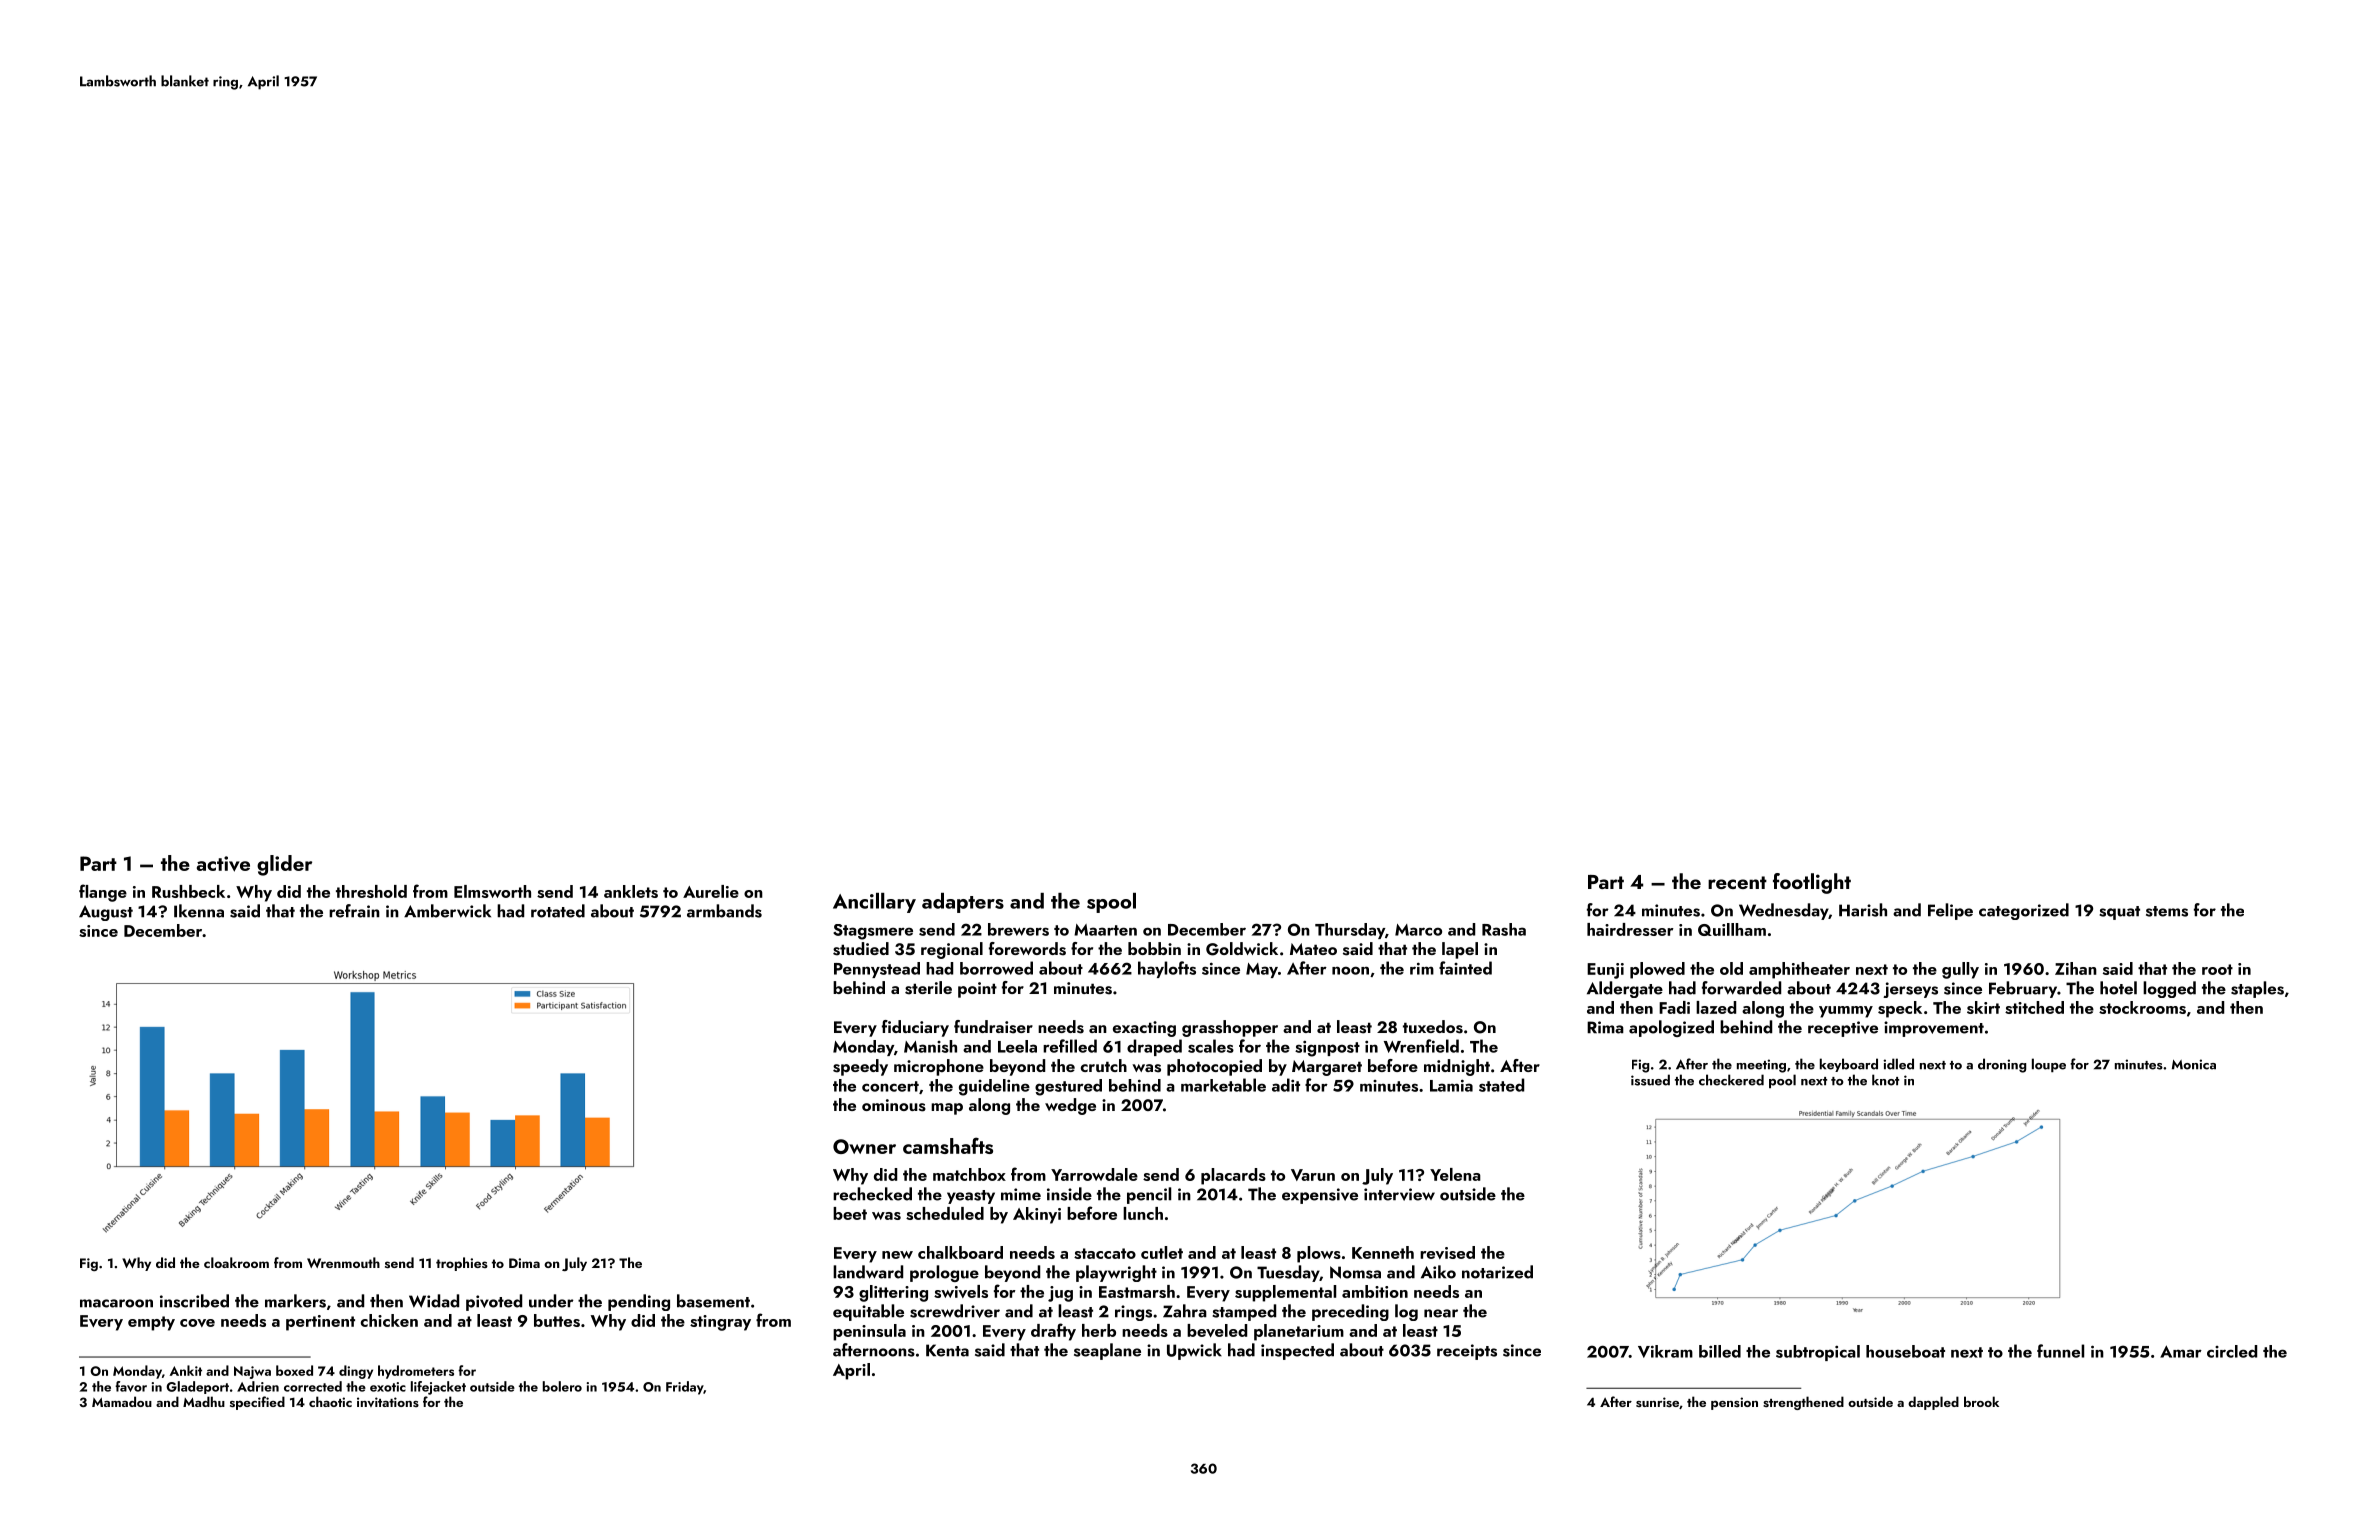 This image has width=2380, height=1540. Describe the element at coordinates (1447, 1252) in the image. I see `revised` at that location.
